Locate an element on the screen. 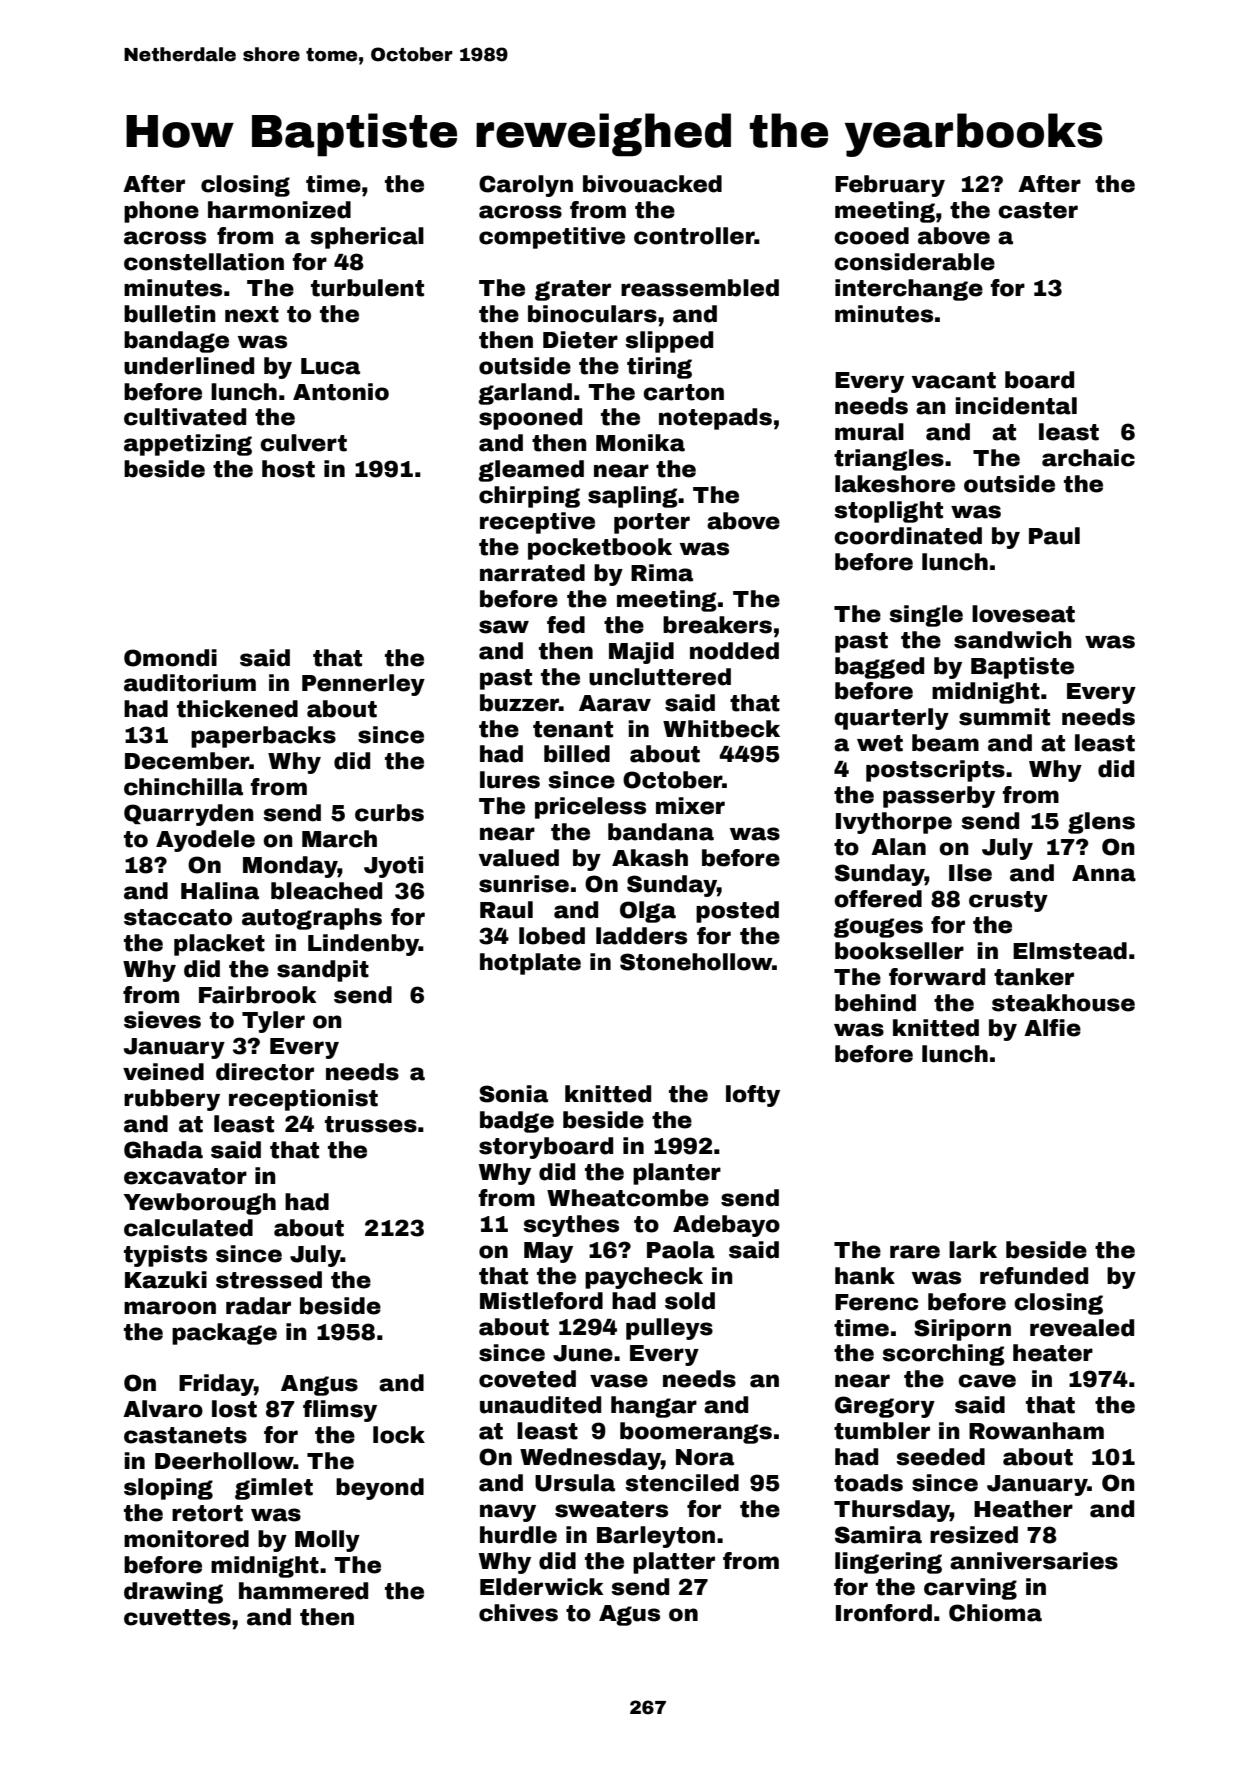 Image resolution: width=1259 pixels, height=1781 pixels. receptionist is located at coordinates (303, 1100).
